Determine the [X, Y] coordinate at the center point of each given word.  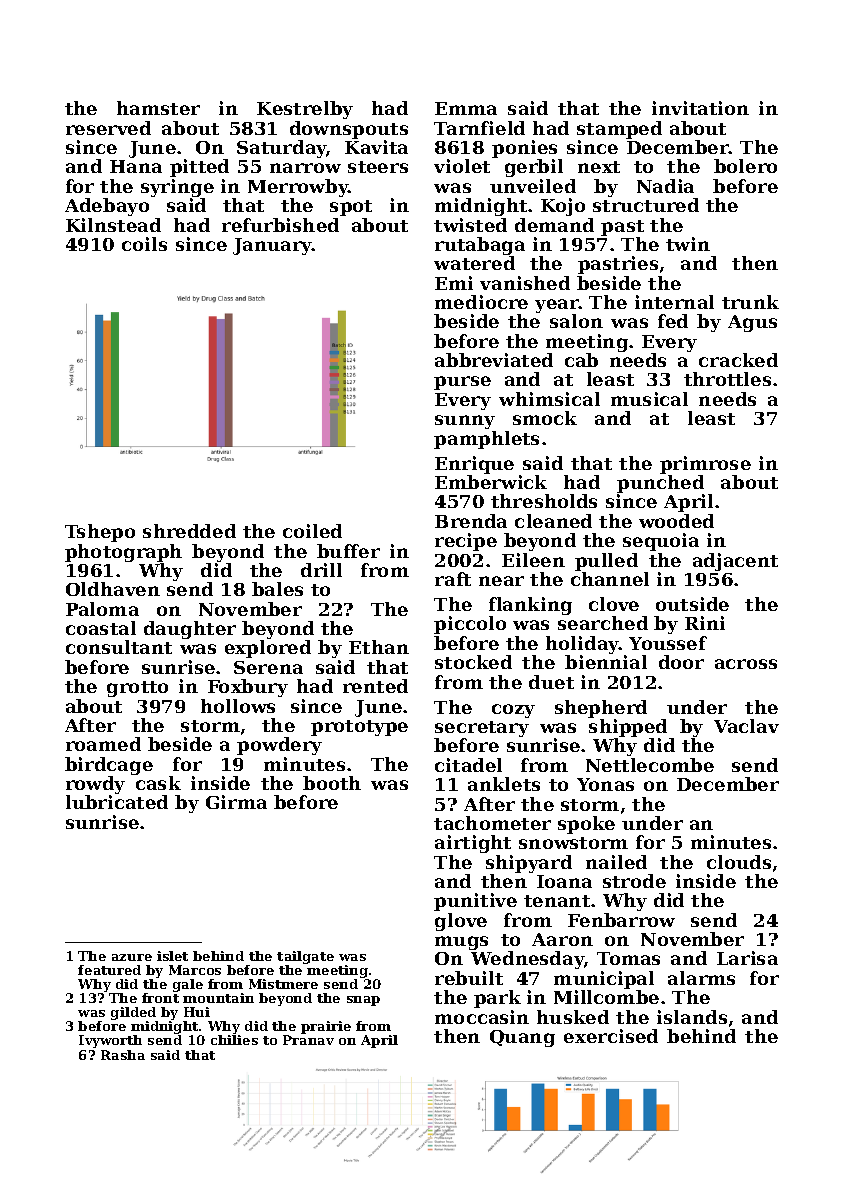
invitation [700, 108]
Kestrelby [305, 110]
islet [172, 956]
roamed [103, 744]
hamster [158, 108]
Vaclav [746, 726]
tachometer [492, 823]
